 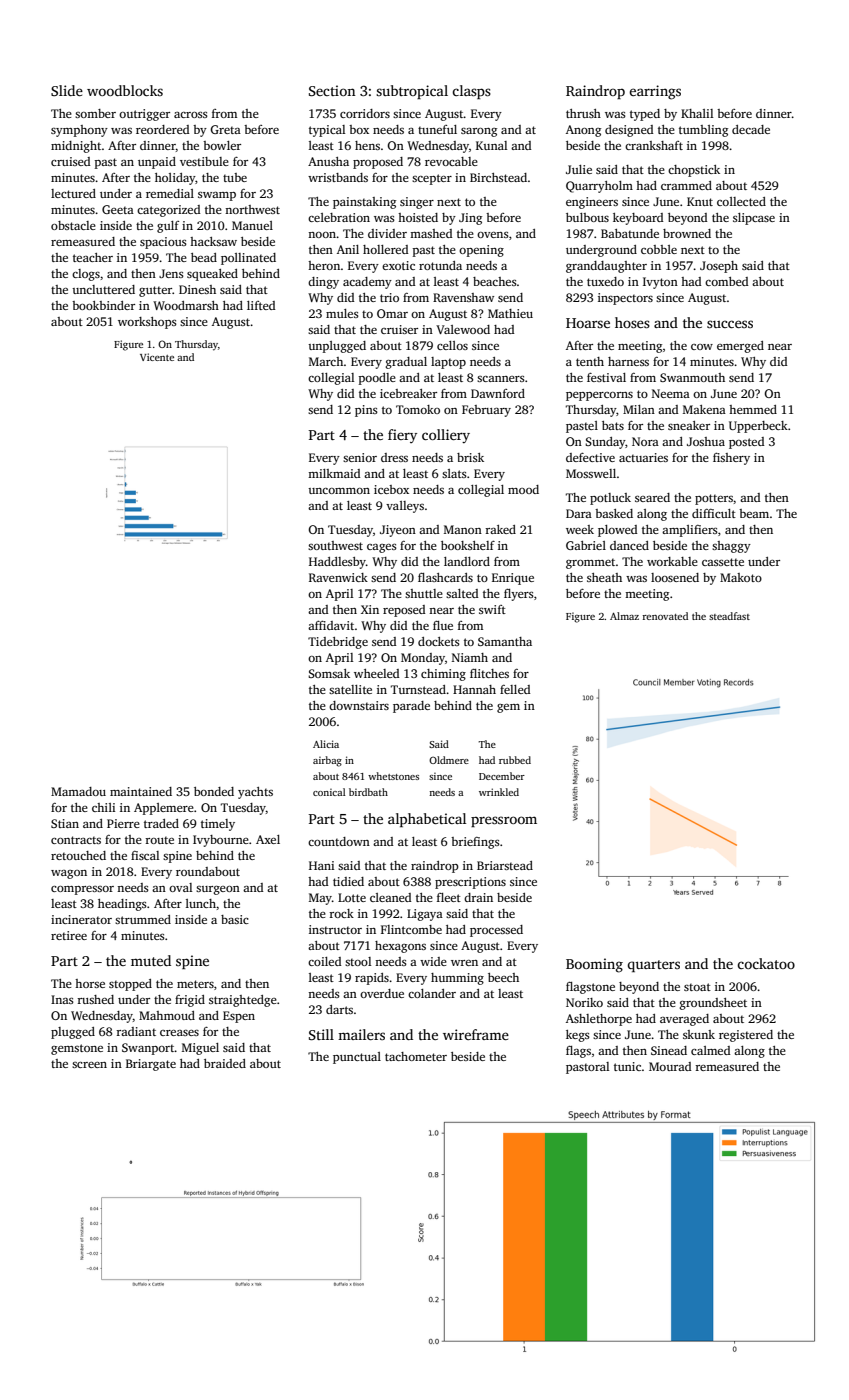 I want to click on Mamadou, so click(x=78, y=791).
